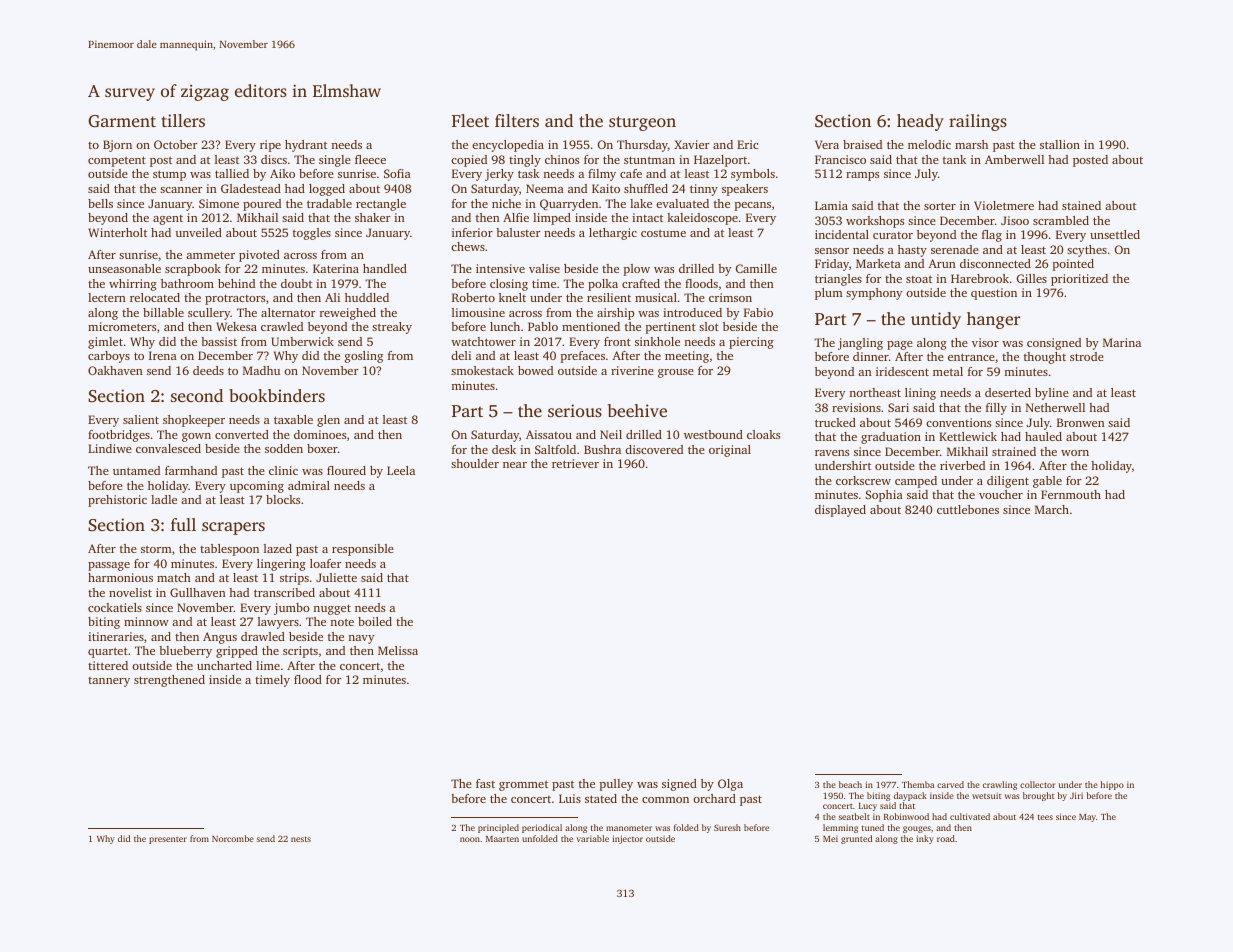  I want to click on March, so click(1052, 509).
